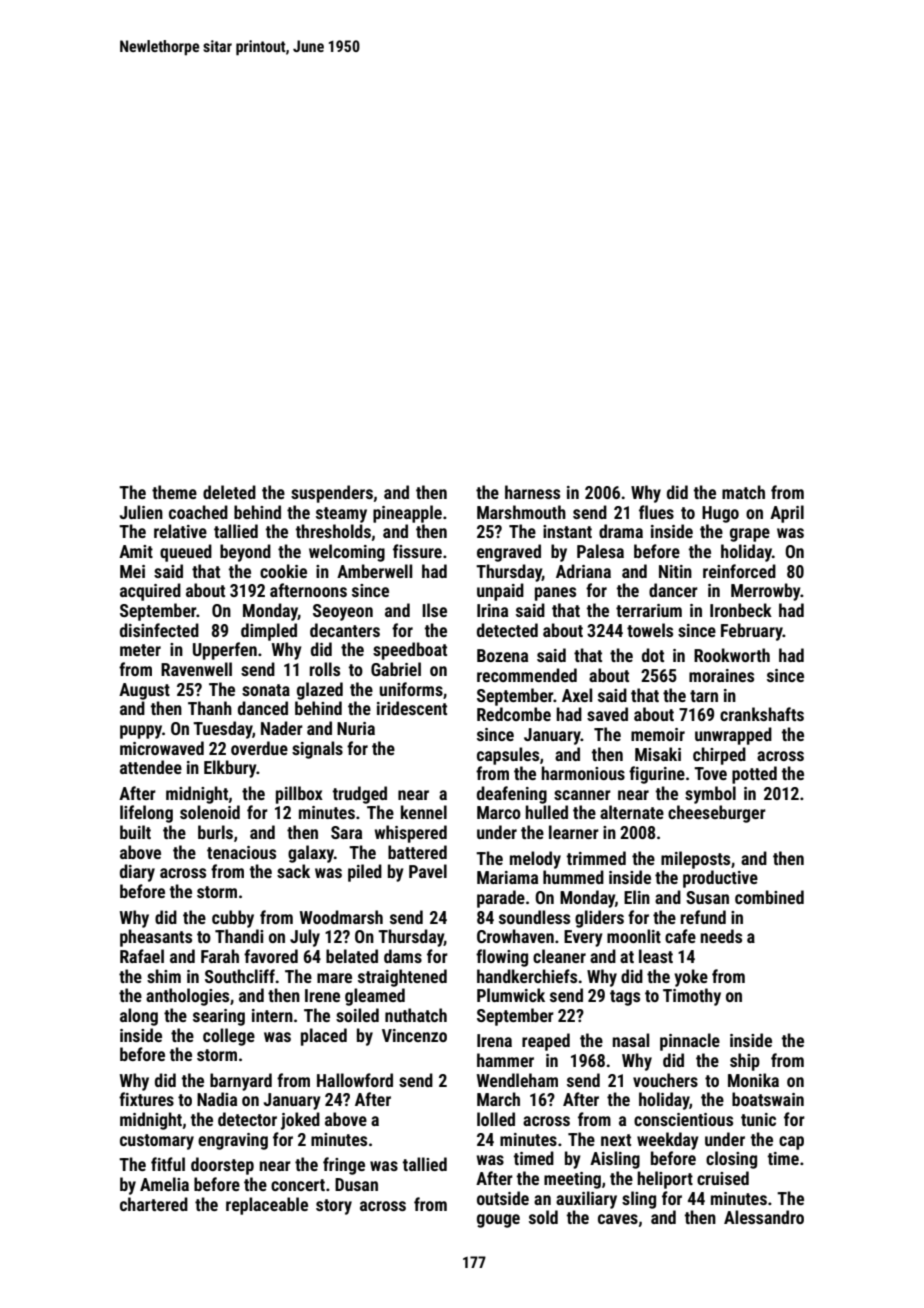 The width and height of the screenshot is (924, 1308). What do you see at coordinates (141, 732) in the screenshot?
I see `puppy` at bounding box center [141, 732].
